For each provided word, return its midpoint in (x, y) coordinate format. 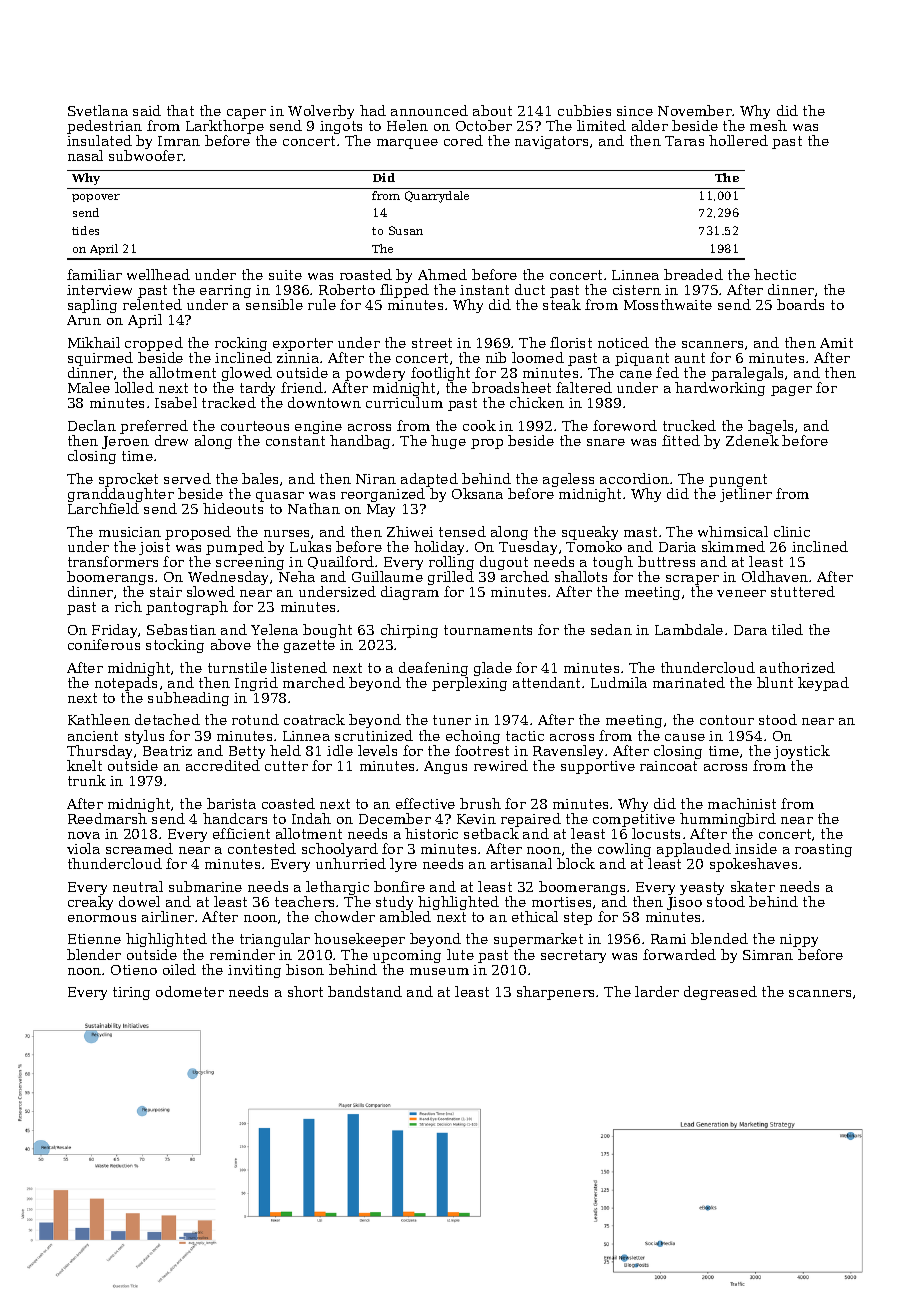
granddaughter (121, 495)
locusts (656, 833)
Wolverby (321, 112)
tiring (131, 993)
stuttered (803, 591)
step (578, 918)
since (635, 111)
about (492, 110)
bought (327, 631)
